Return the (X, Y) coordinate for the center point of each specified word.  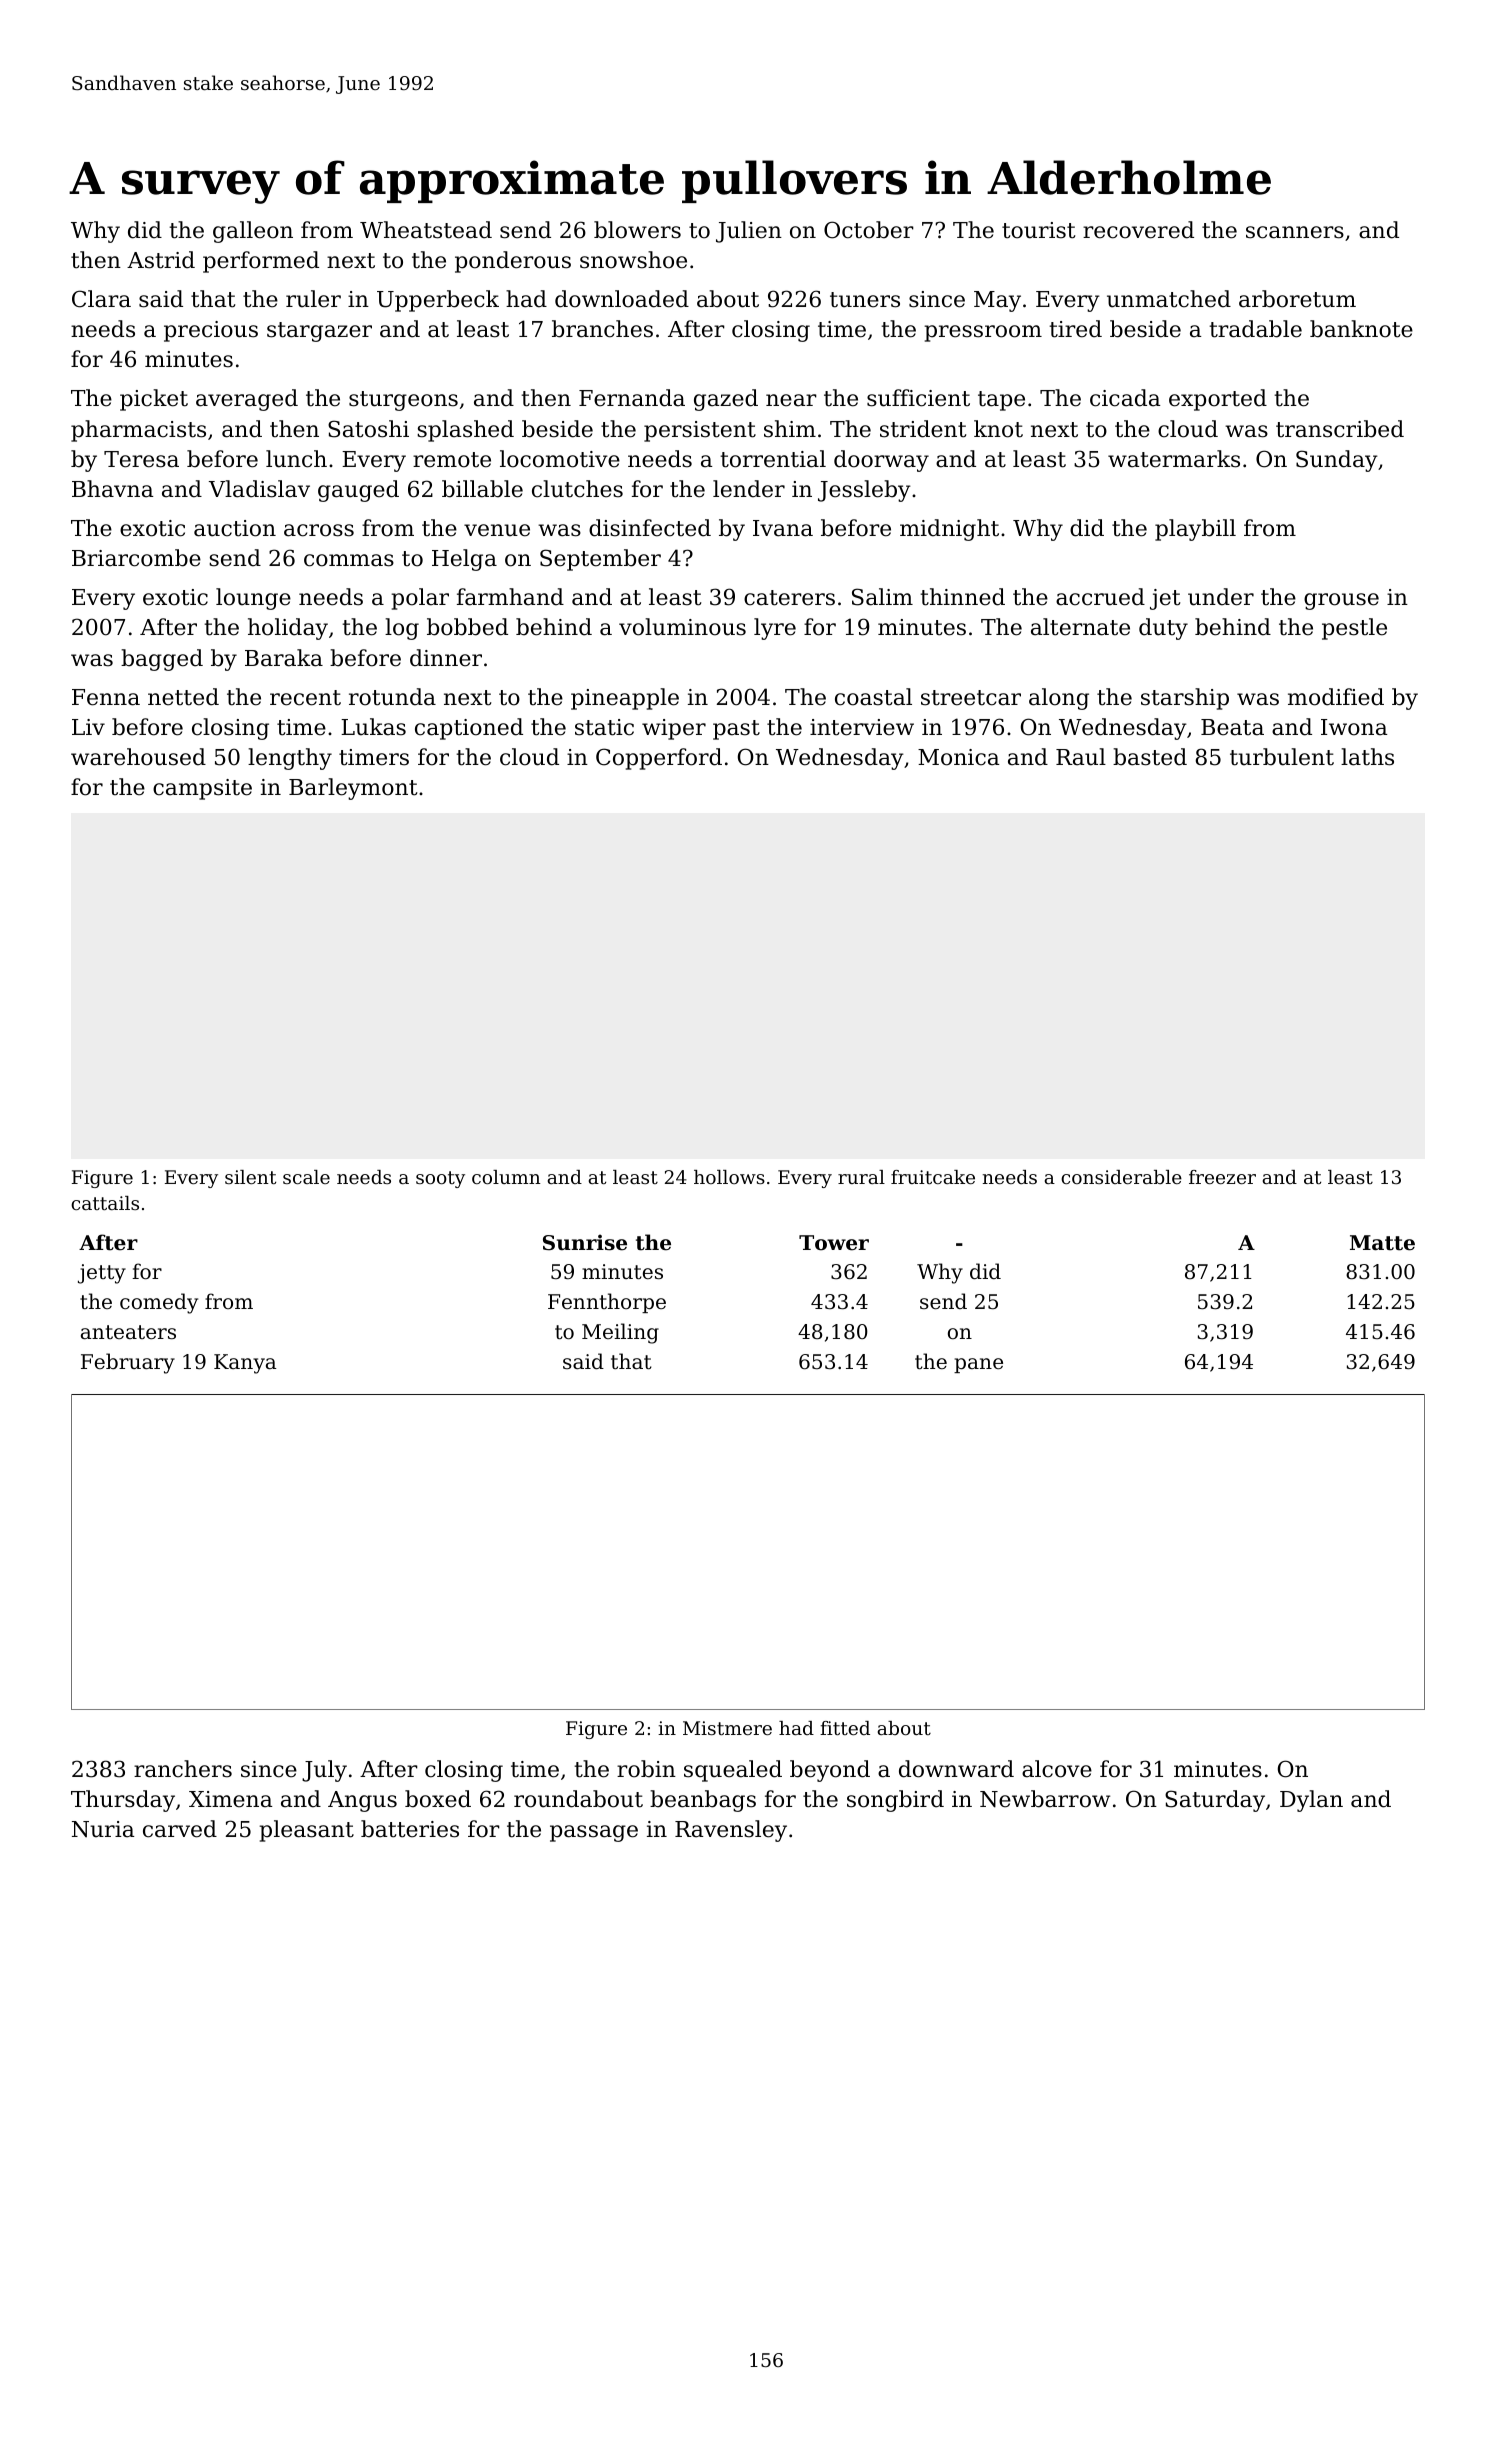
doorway (881, 461)
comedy (159, 1303)
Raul (1081, 757)
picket (154, 400)
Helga (464, 560)
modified (1336, 697)
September (600, 560)
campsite (202, 789)
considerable (1121, 1177)
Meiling (620, 1333)
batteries (410, 1829)
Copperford (659, 759)
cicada (1125, 398)
